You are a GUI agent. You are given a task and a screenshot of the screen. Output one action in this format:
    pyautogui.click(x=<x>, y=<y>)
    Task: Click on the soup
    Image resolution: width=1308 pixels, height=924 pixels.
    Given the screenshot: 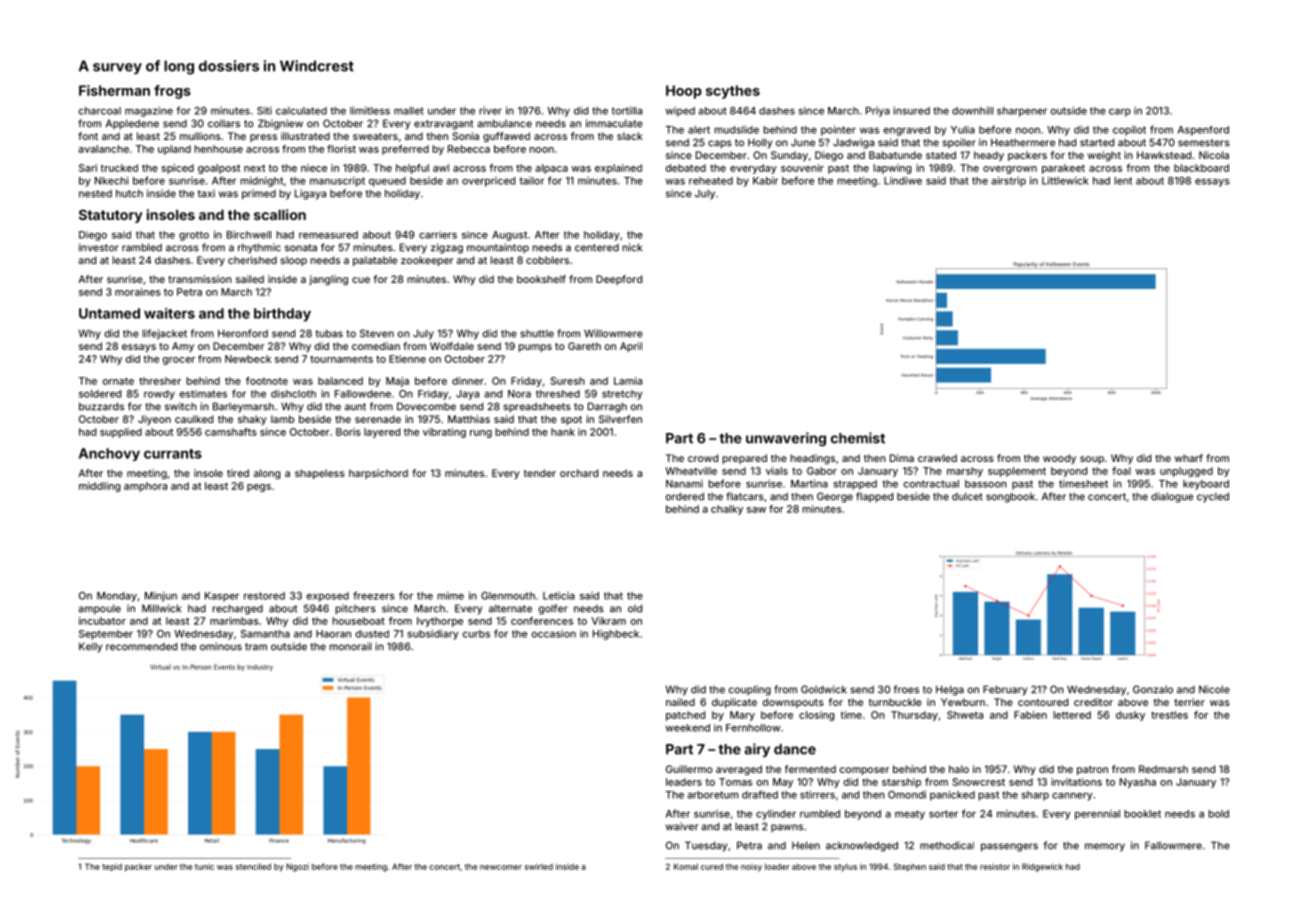 What is the action you would take?
    pyautogui.click(x=1092, y=460)
